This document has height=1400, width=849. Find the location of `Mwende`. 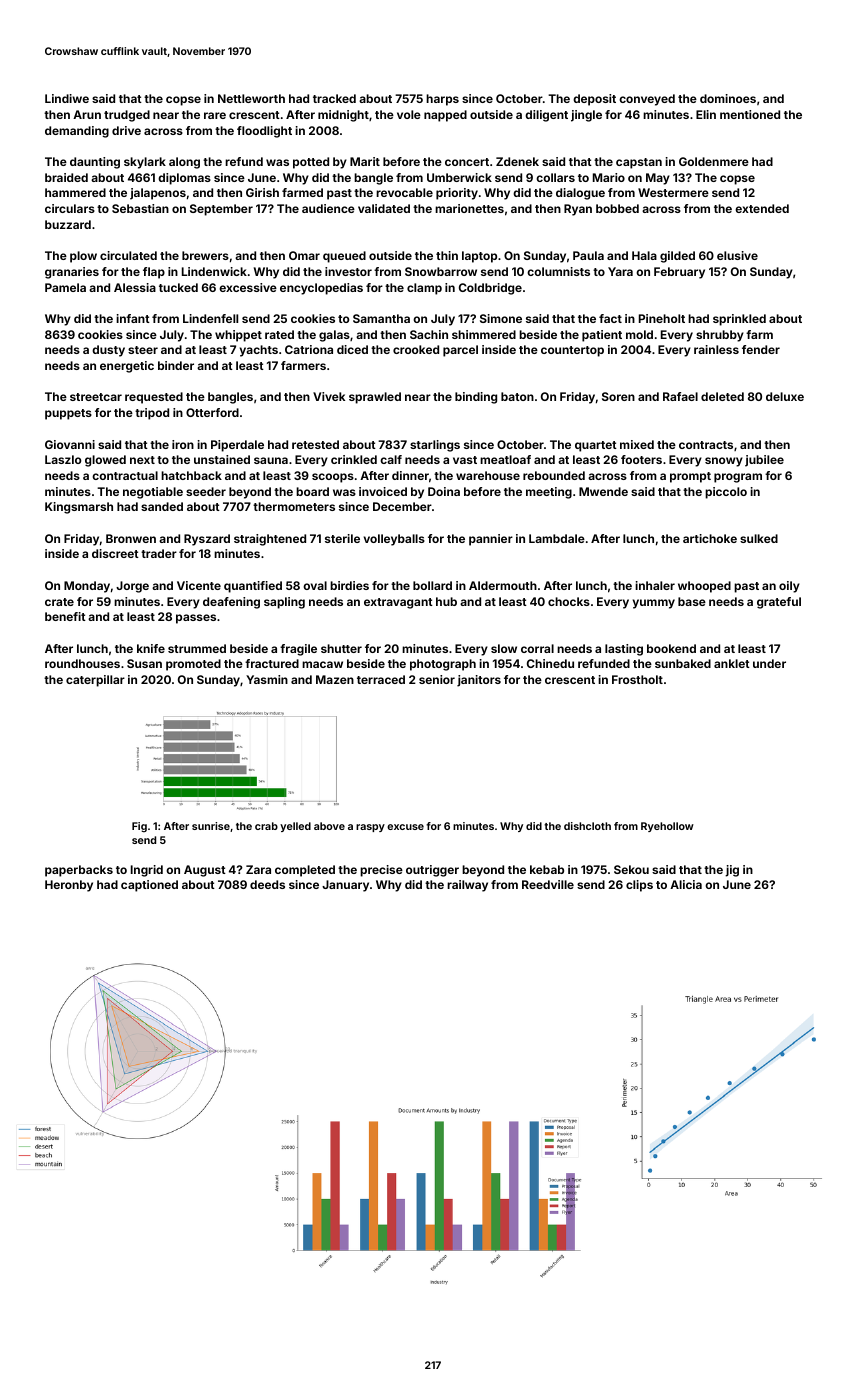

Mwende is located at coordinates (603, 491).
